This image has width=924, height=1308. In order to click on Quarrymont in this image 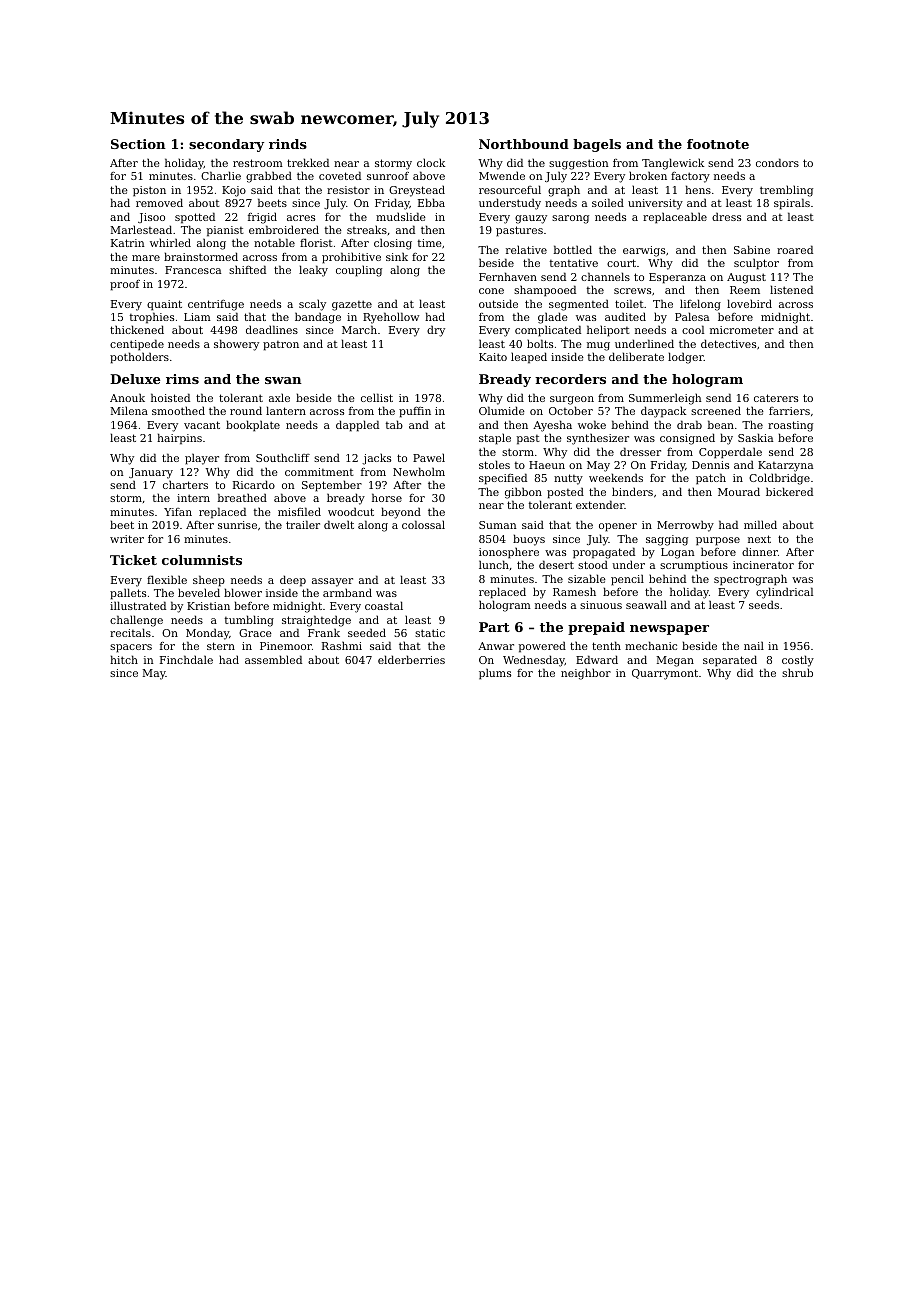, I will do `click(665, 674)`.
